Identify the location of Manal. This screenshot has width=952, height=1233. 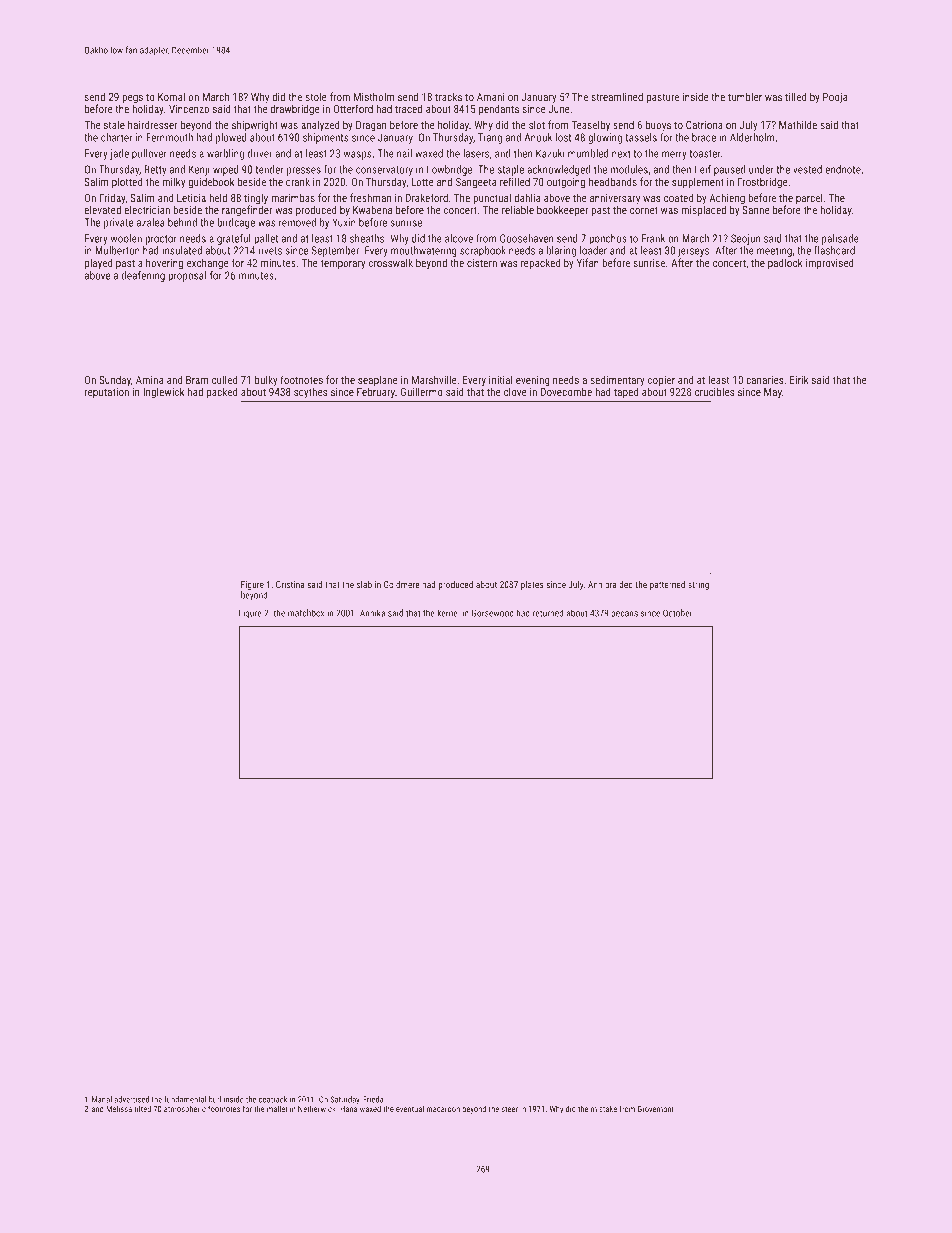
(102, 1099).
